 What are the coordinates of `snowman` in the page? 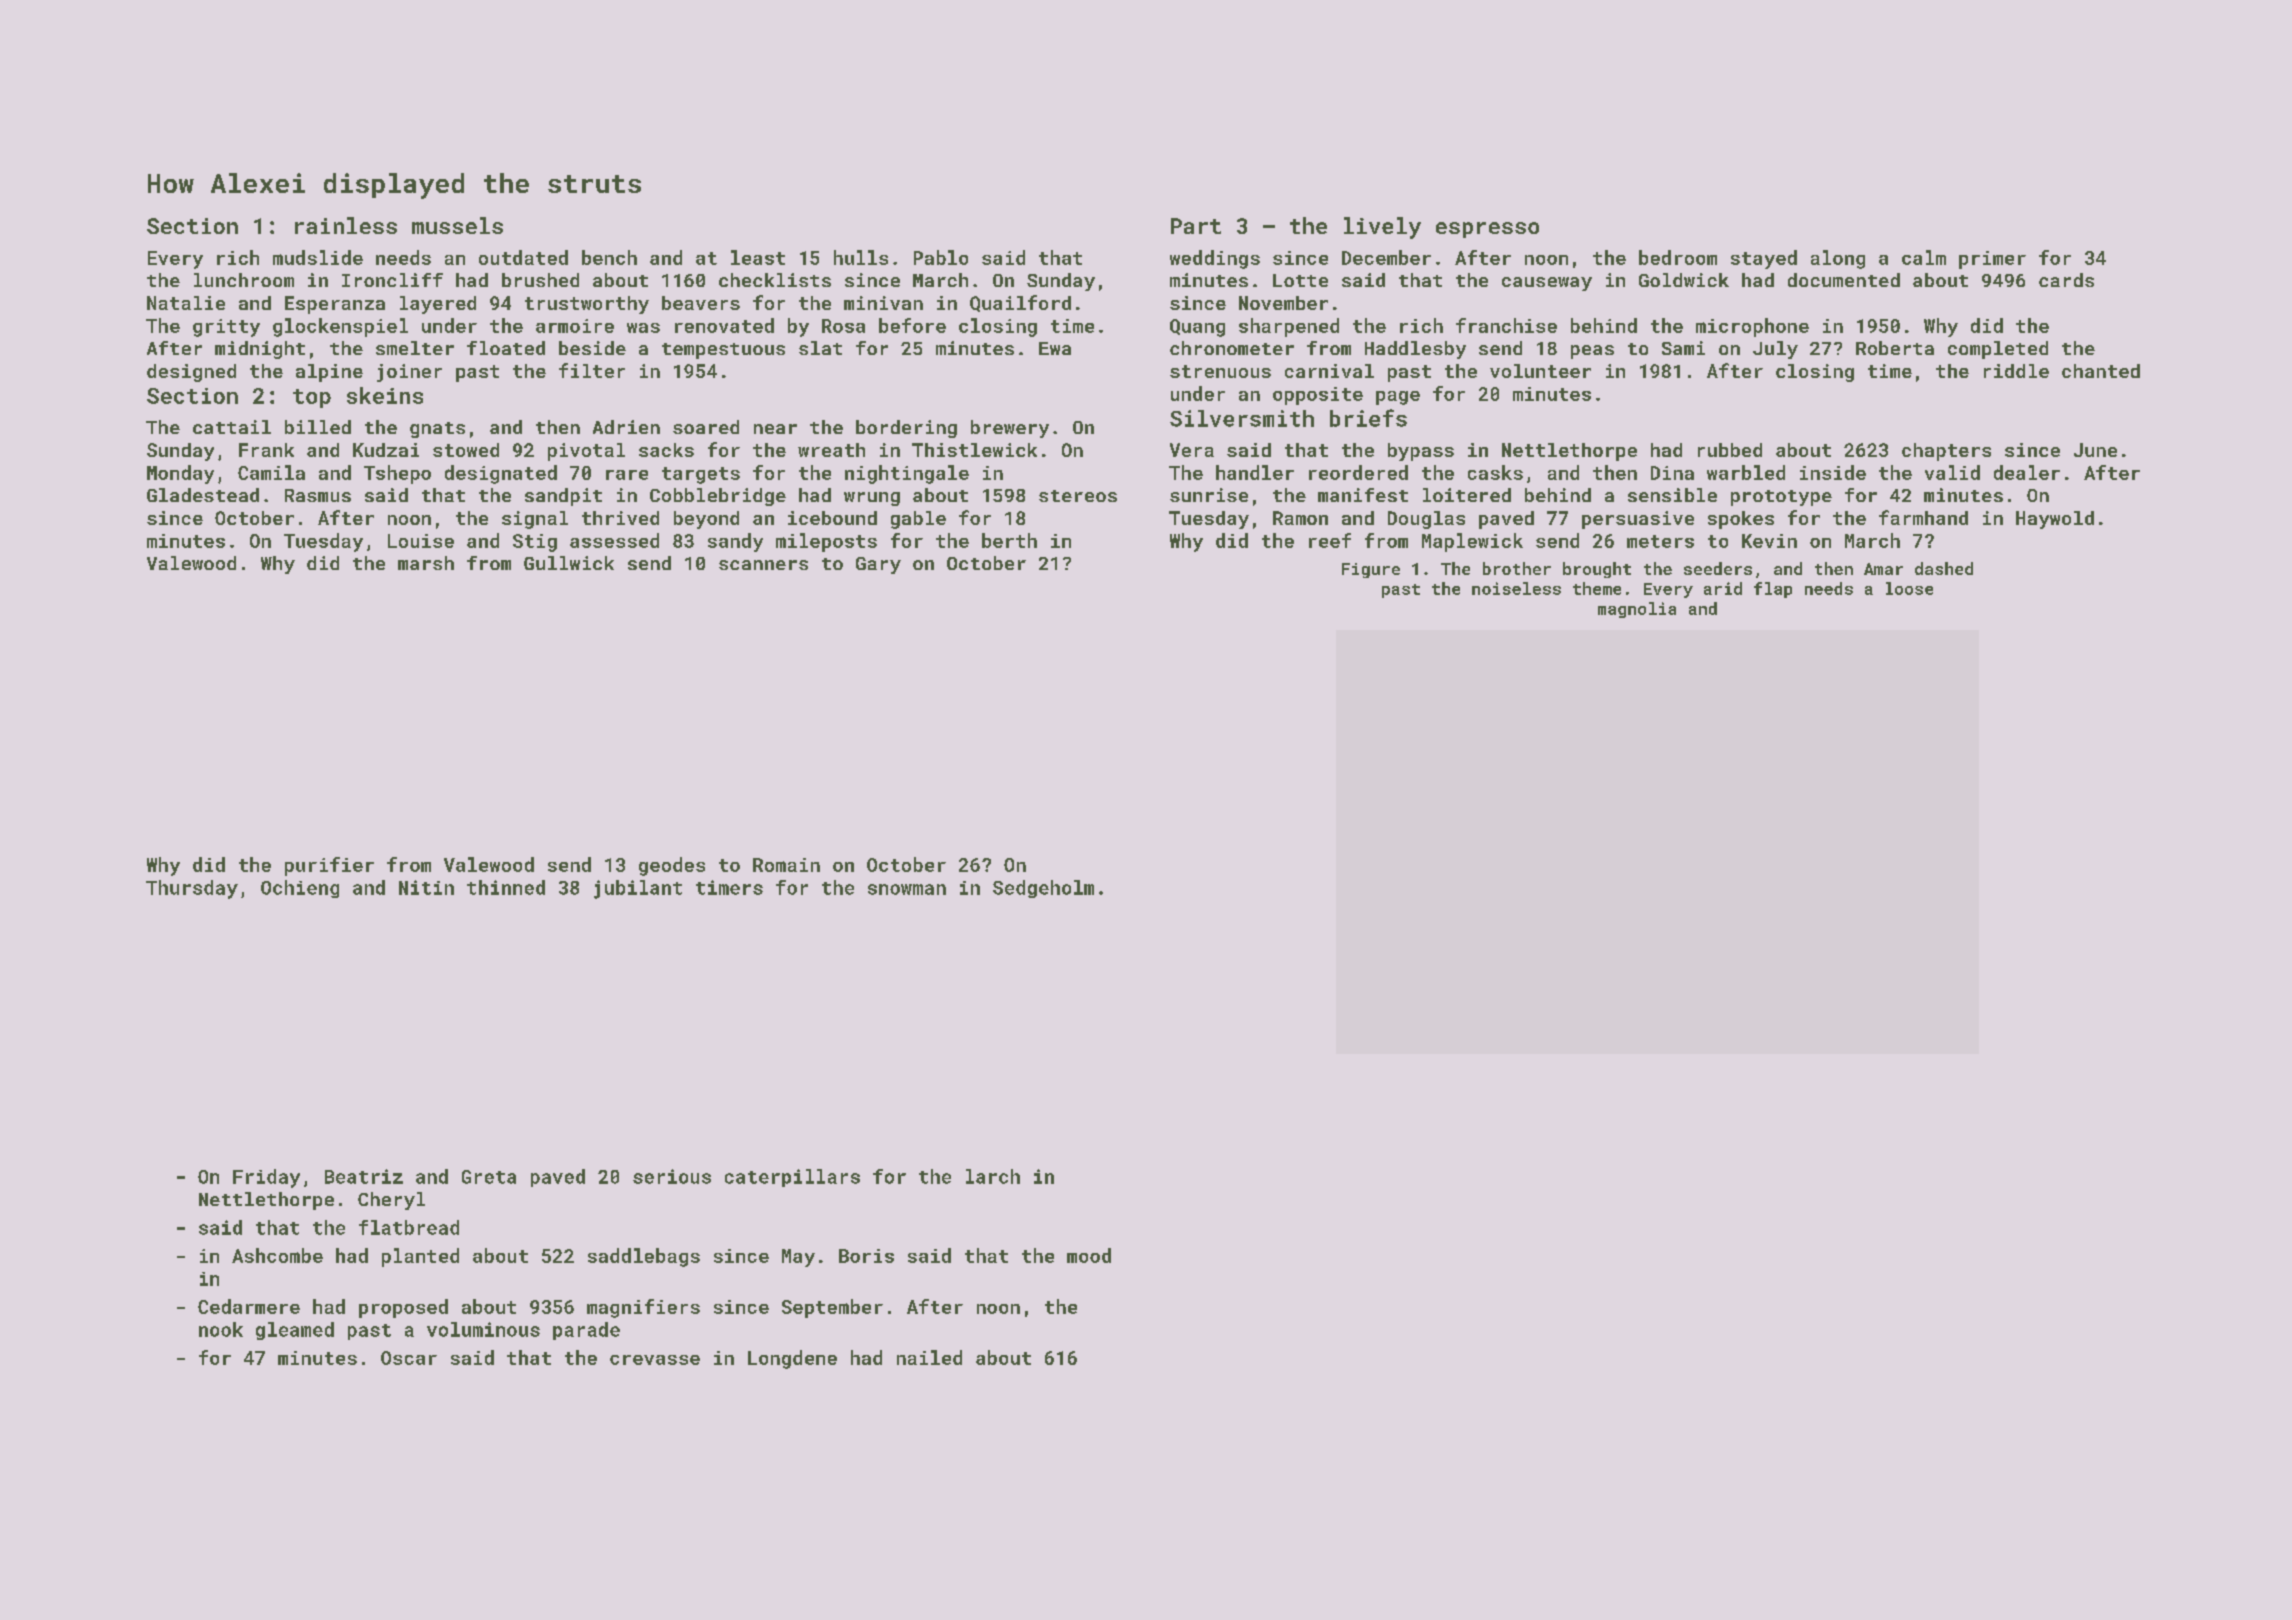 It's located at (907, 889).
